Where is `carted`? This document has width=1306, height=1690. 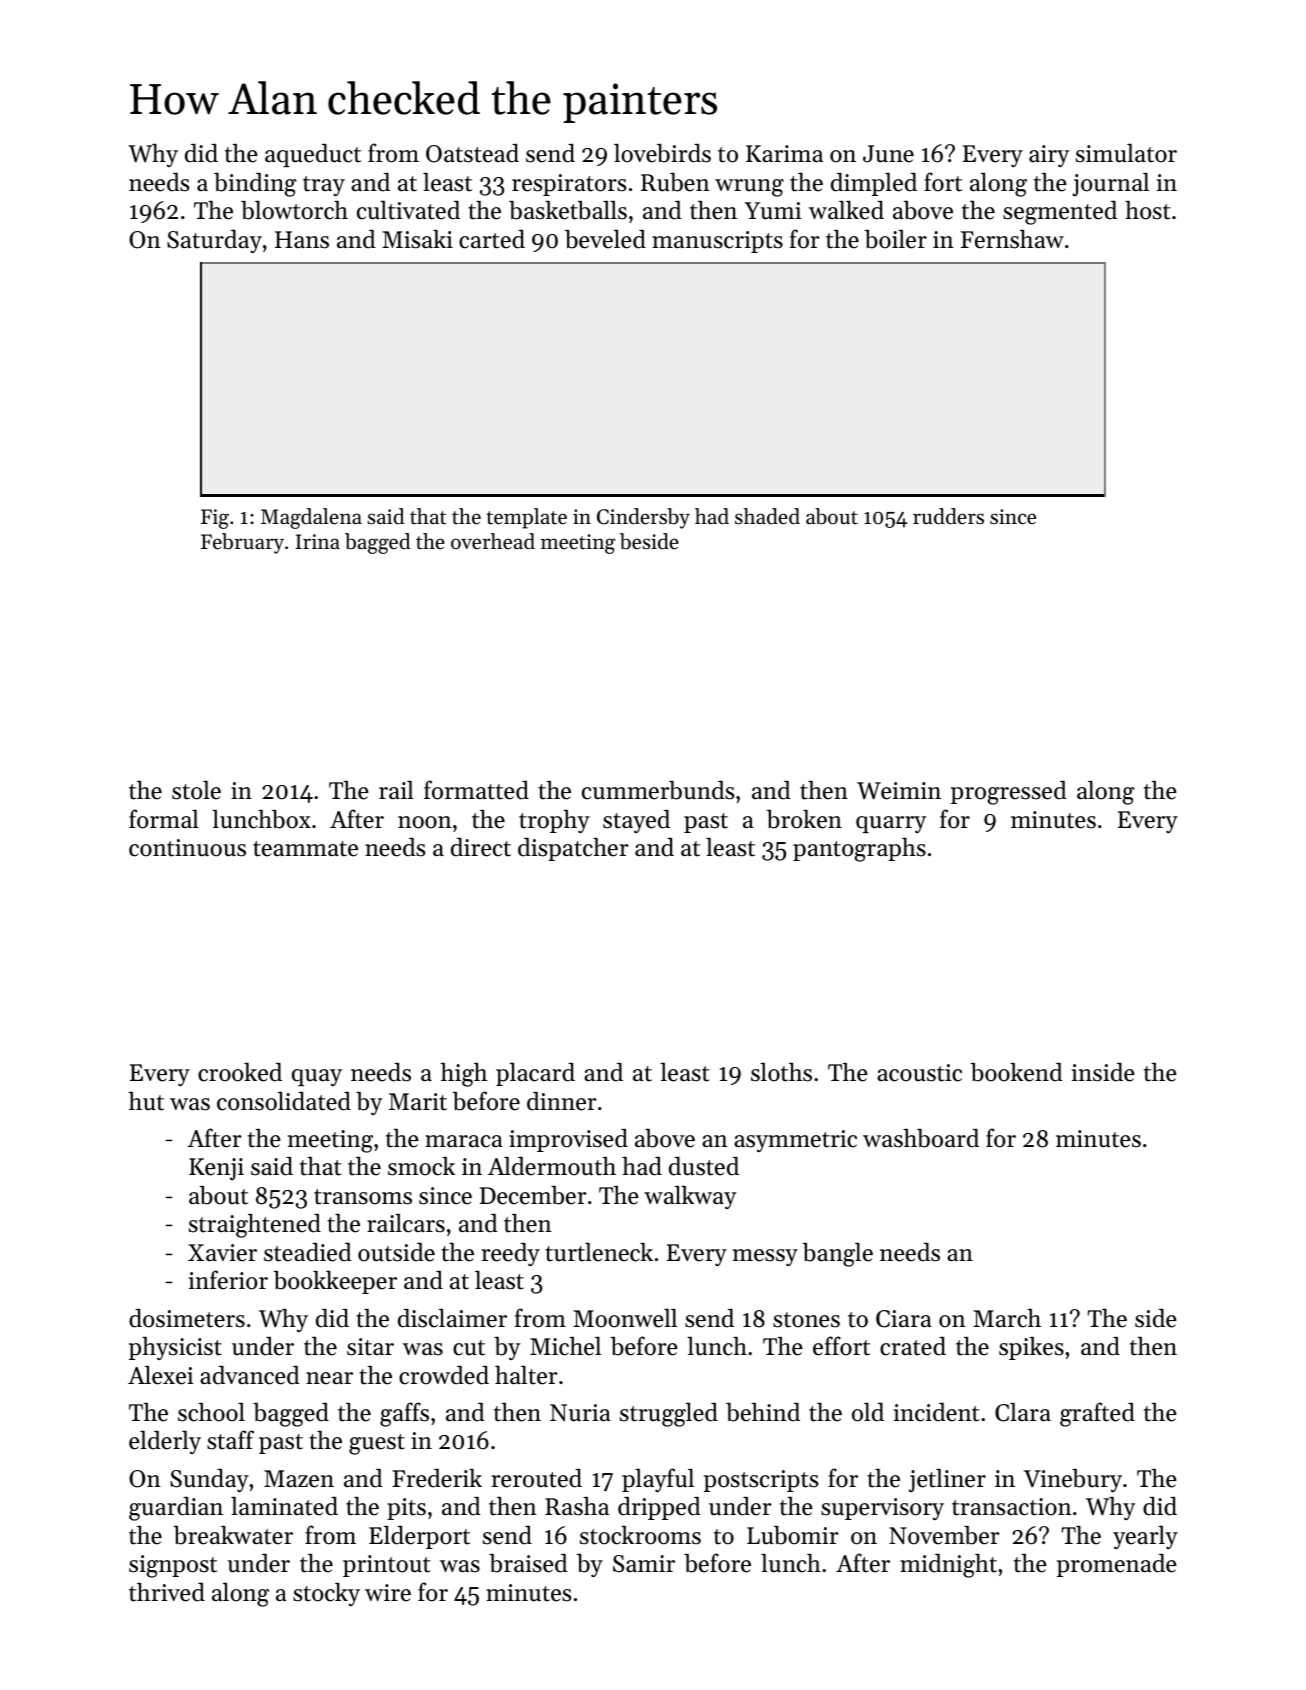 carted is located at coordinates (492, 239).
